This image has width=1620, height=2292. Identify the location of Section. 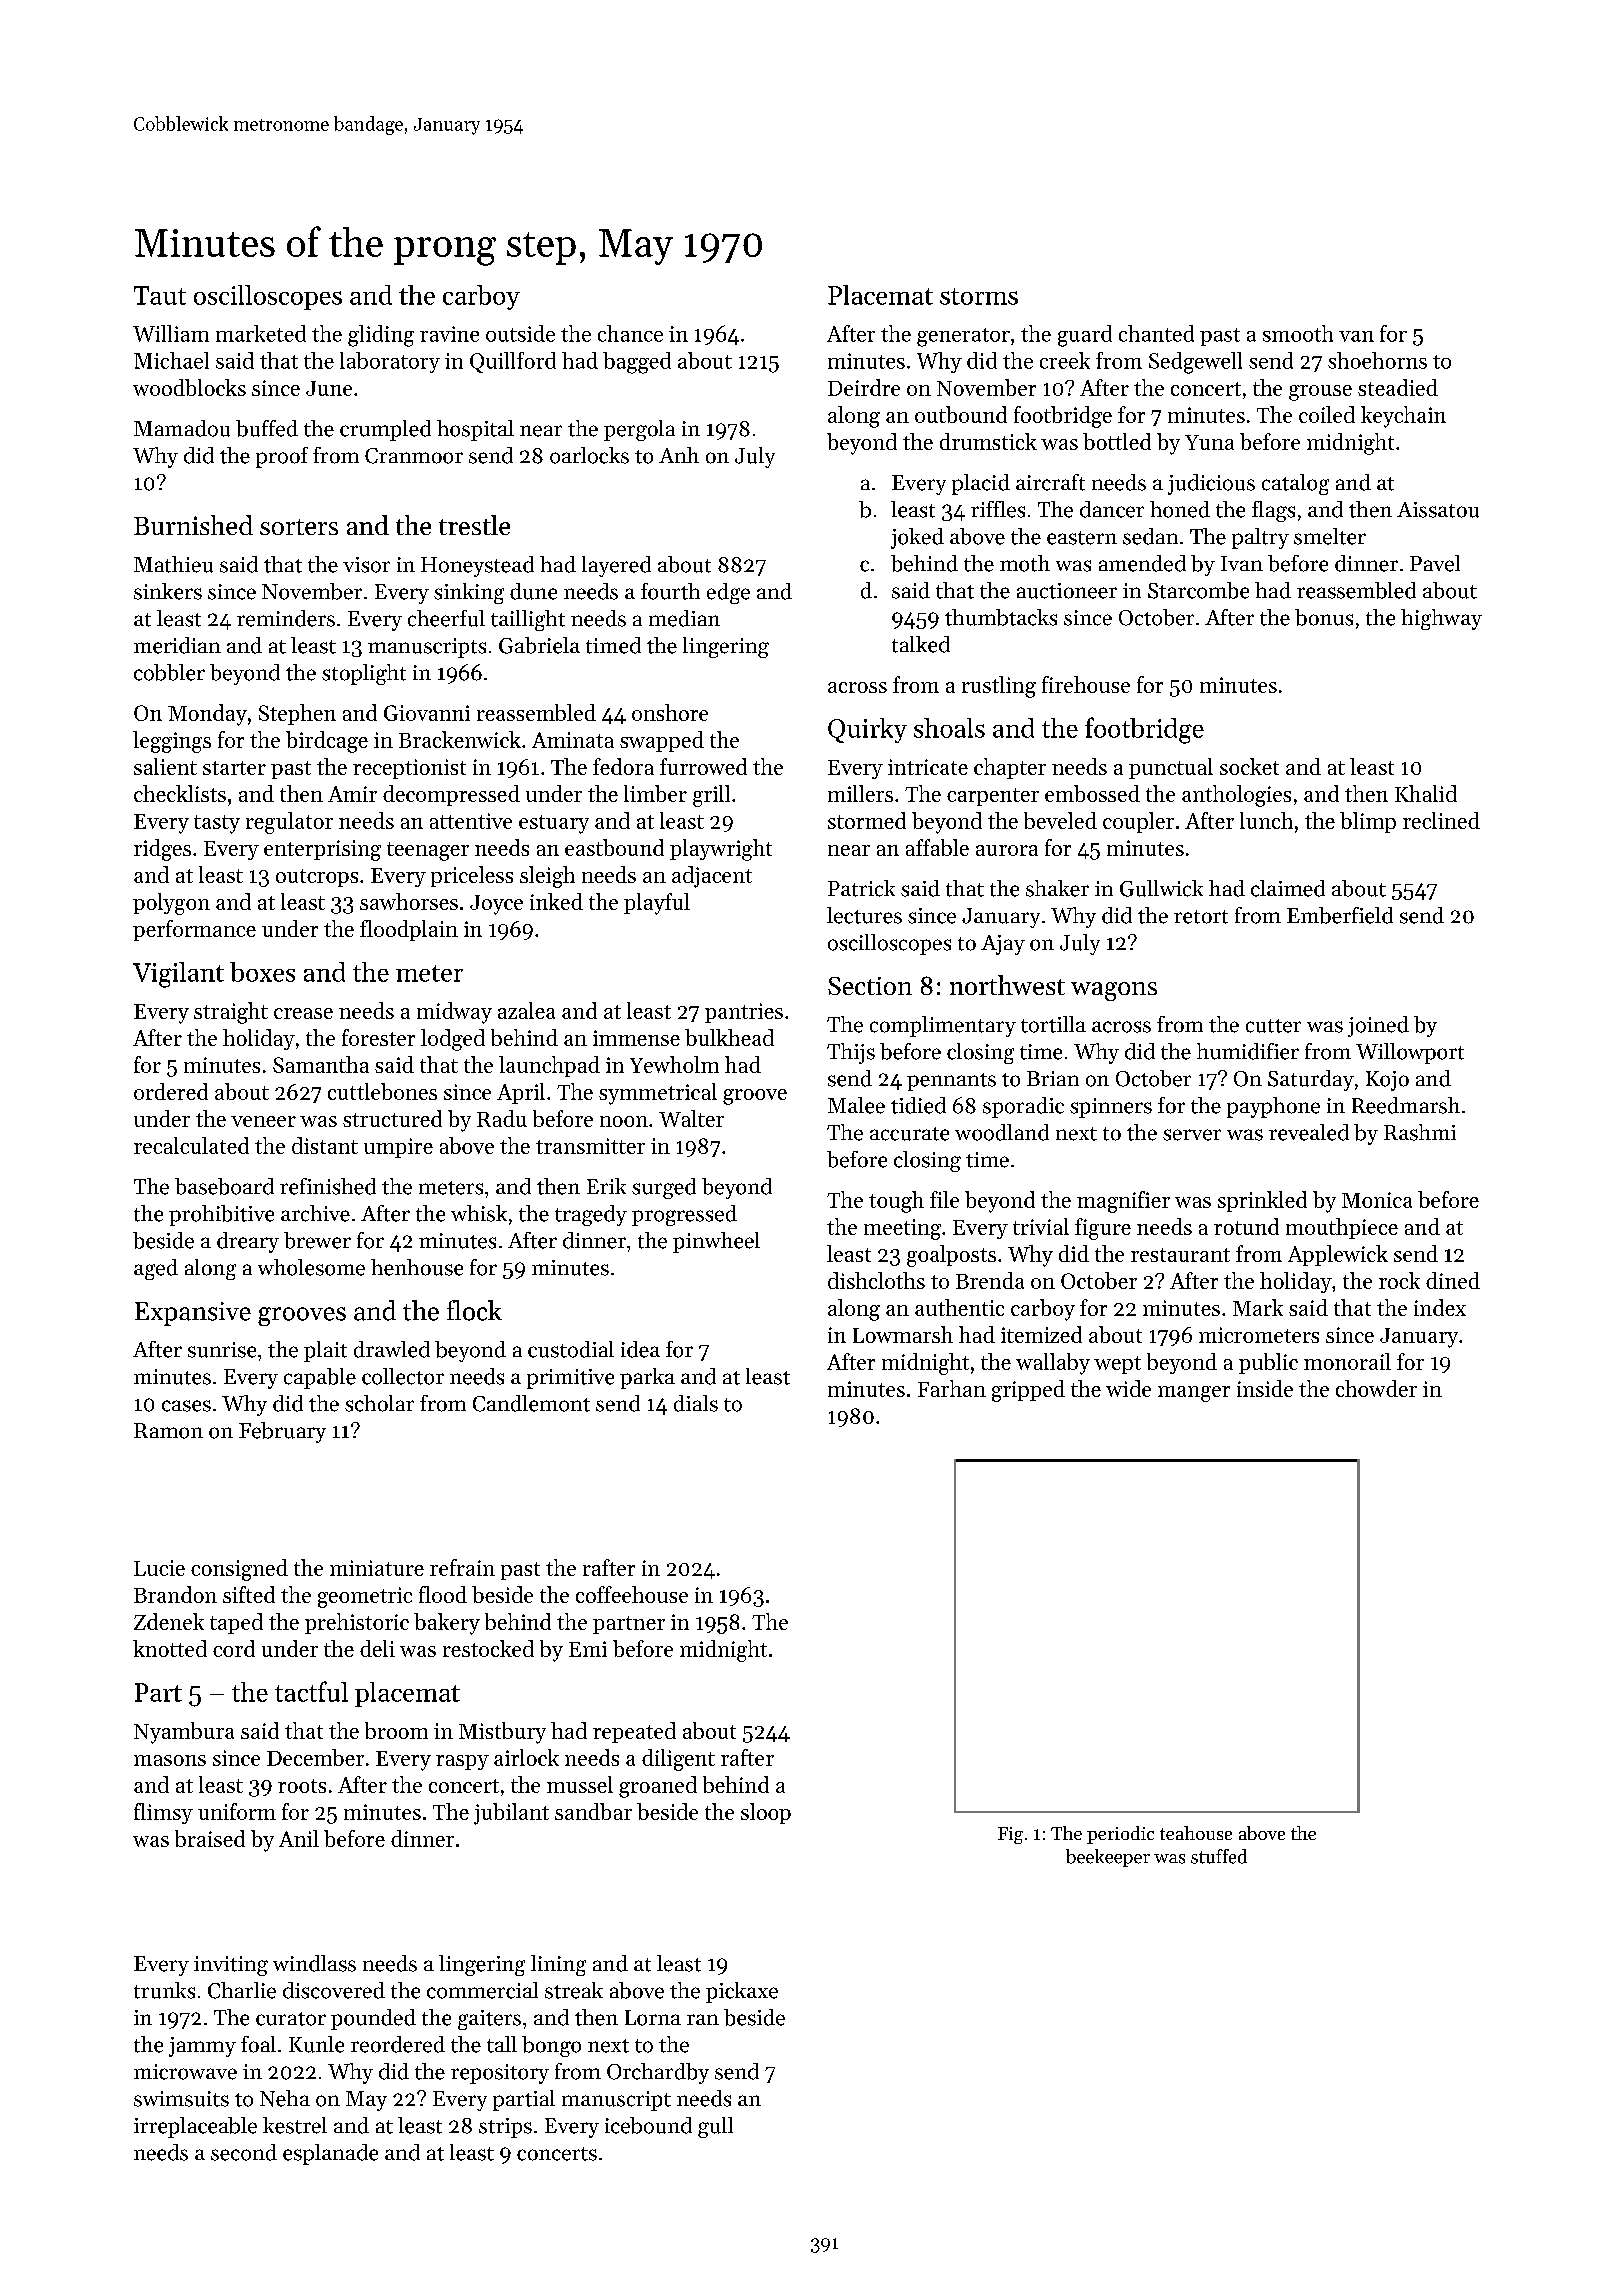
(870, 986).
